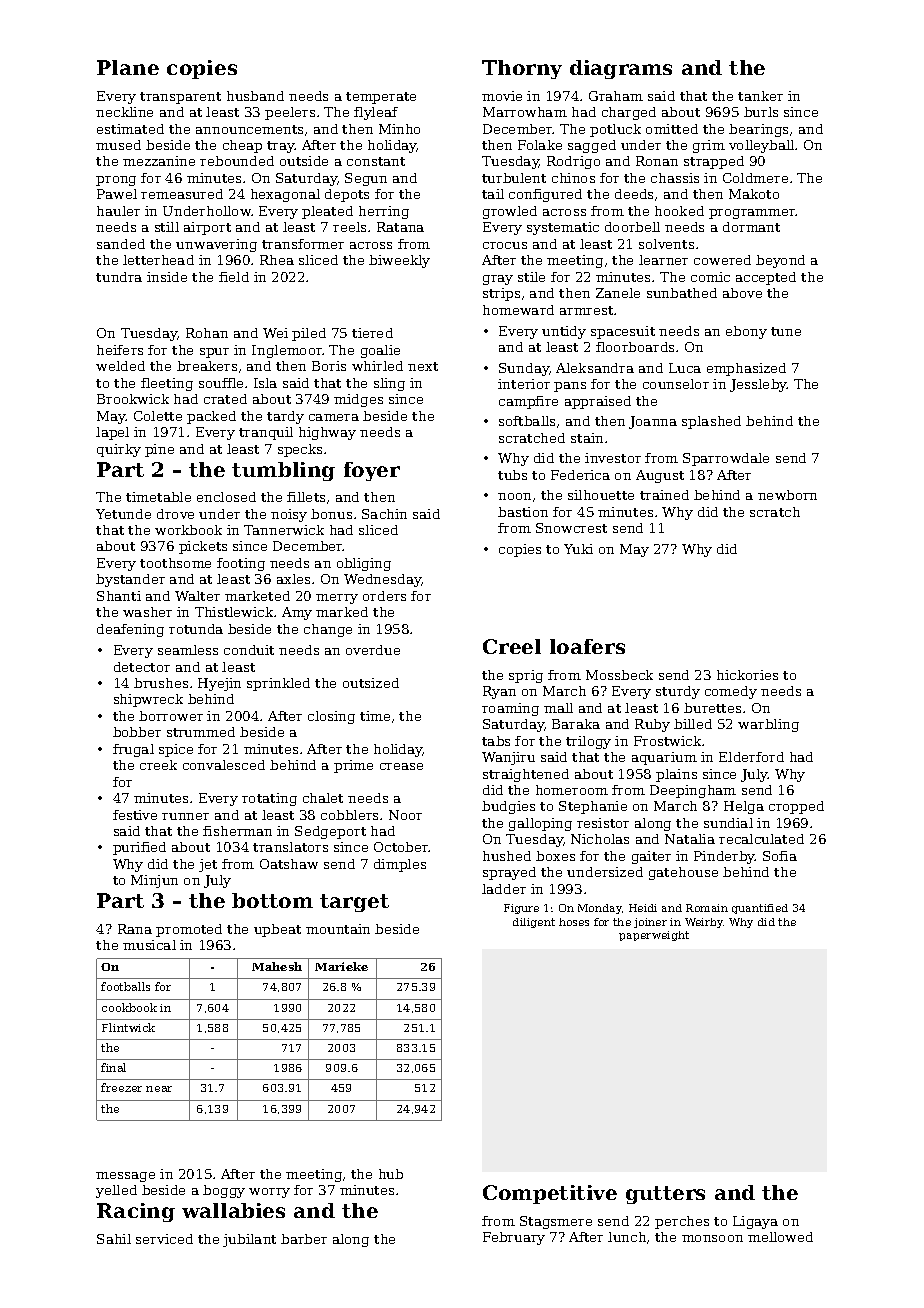 The image size is (924, 1308). What do you see at coordinates (787, 495) in the screenshot?
I see `newborn` at bounding box center [787, 495].
